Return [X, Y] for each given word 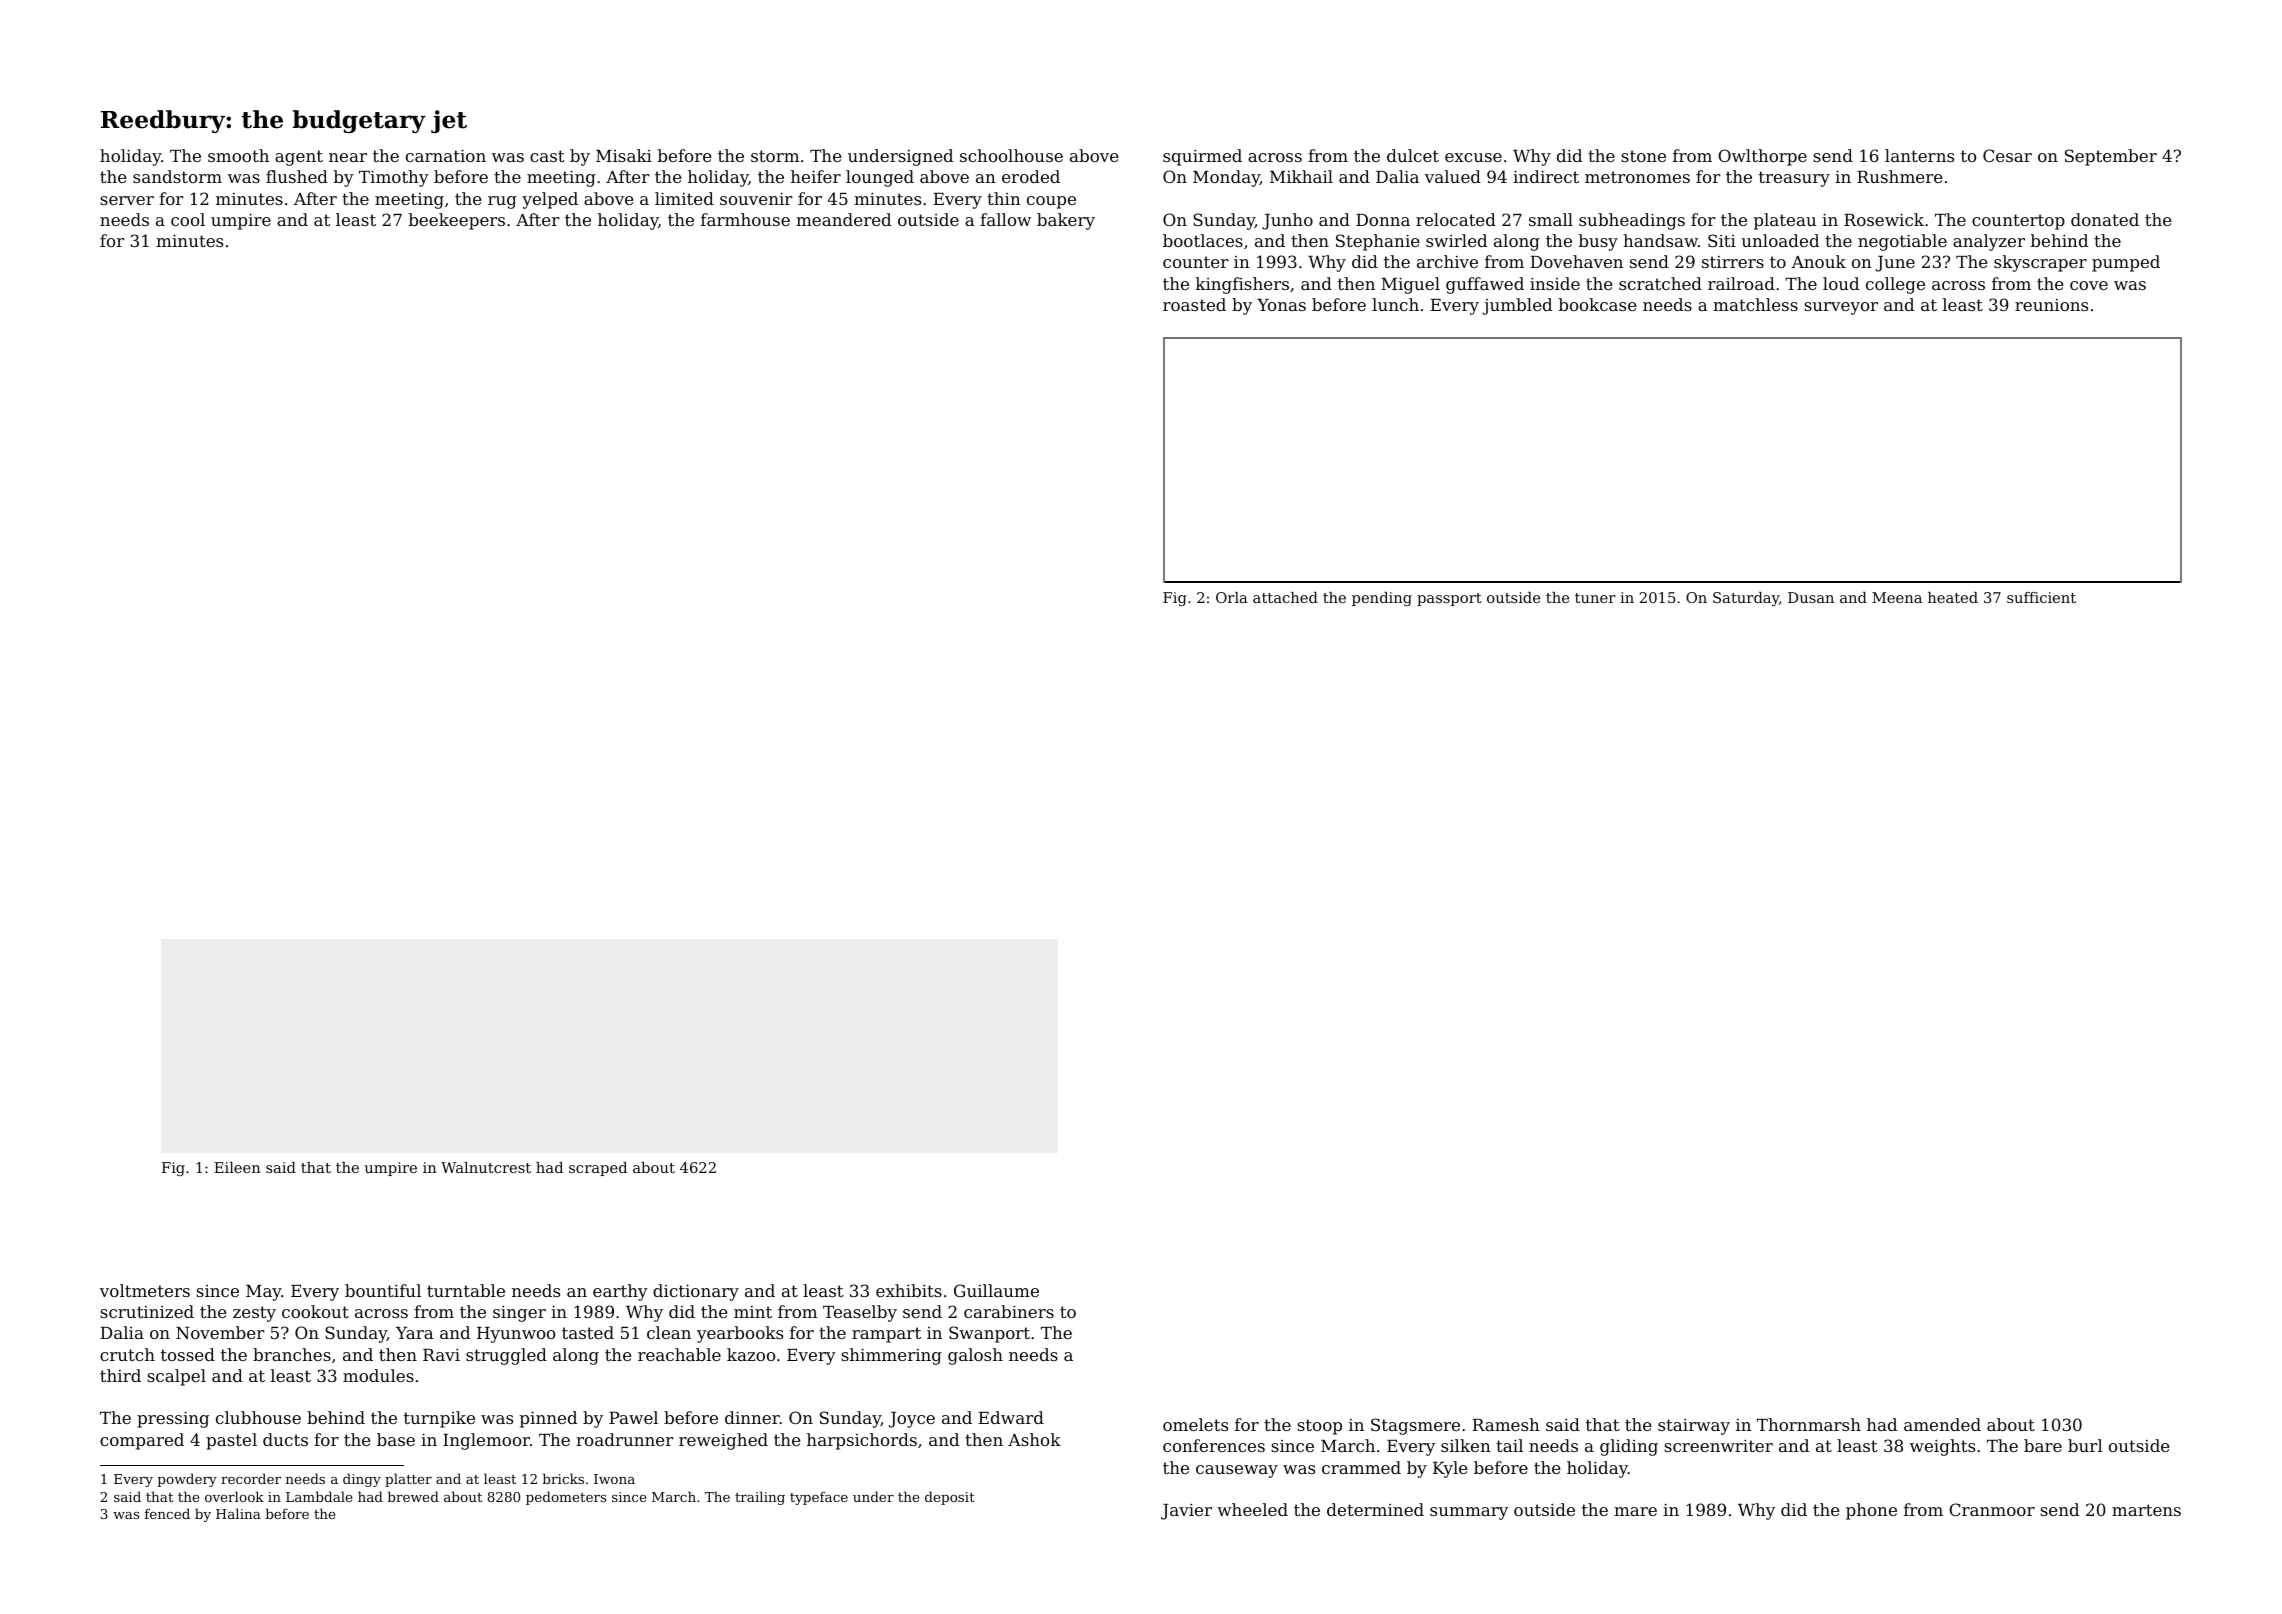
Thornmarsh [1809, 1424]
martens [2146, 1510]
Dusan [1811, 597]
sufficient [2041, 597]
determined [1375, 1509]
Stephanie [1378, 242]
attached [1285, 597]
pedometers [566, 1498]
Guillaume [996, 1290]
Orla [1232, 597]
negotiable [1902, 242]
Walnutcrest [486, 1167]
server [127, 200]
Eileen [237, 1167]
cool [188, 219]
